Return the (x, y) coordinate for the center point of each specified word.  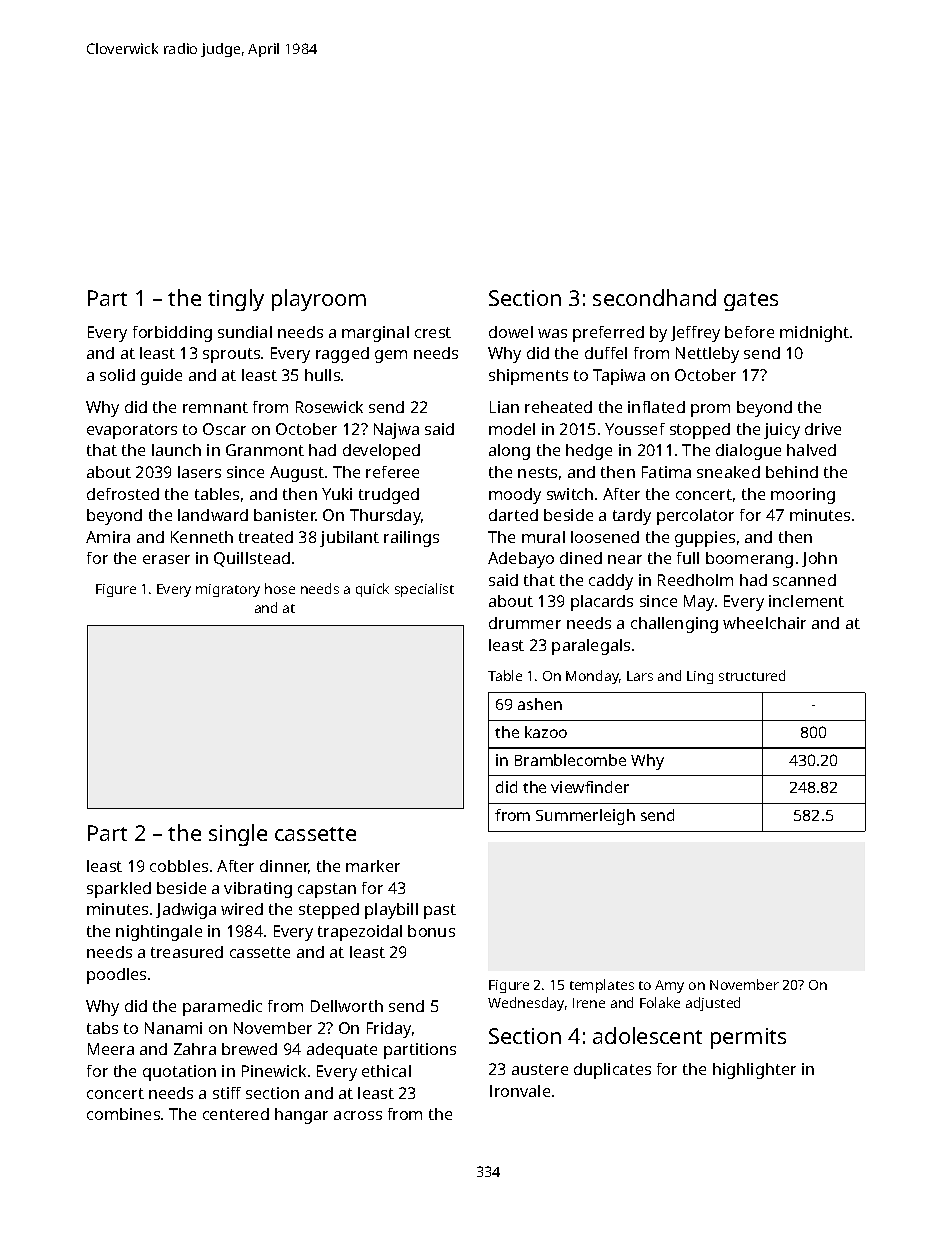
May (699, 603)
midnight (814, 334)
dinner (284, 867)
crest (433, 332)
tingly (236, 300)
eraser (166, 559)
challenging (674, 625)
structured (752, 675)
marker (373, 866)
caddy (611, 582)
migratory (228, 590)
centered (236, 1114)
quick (372, 590)
